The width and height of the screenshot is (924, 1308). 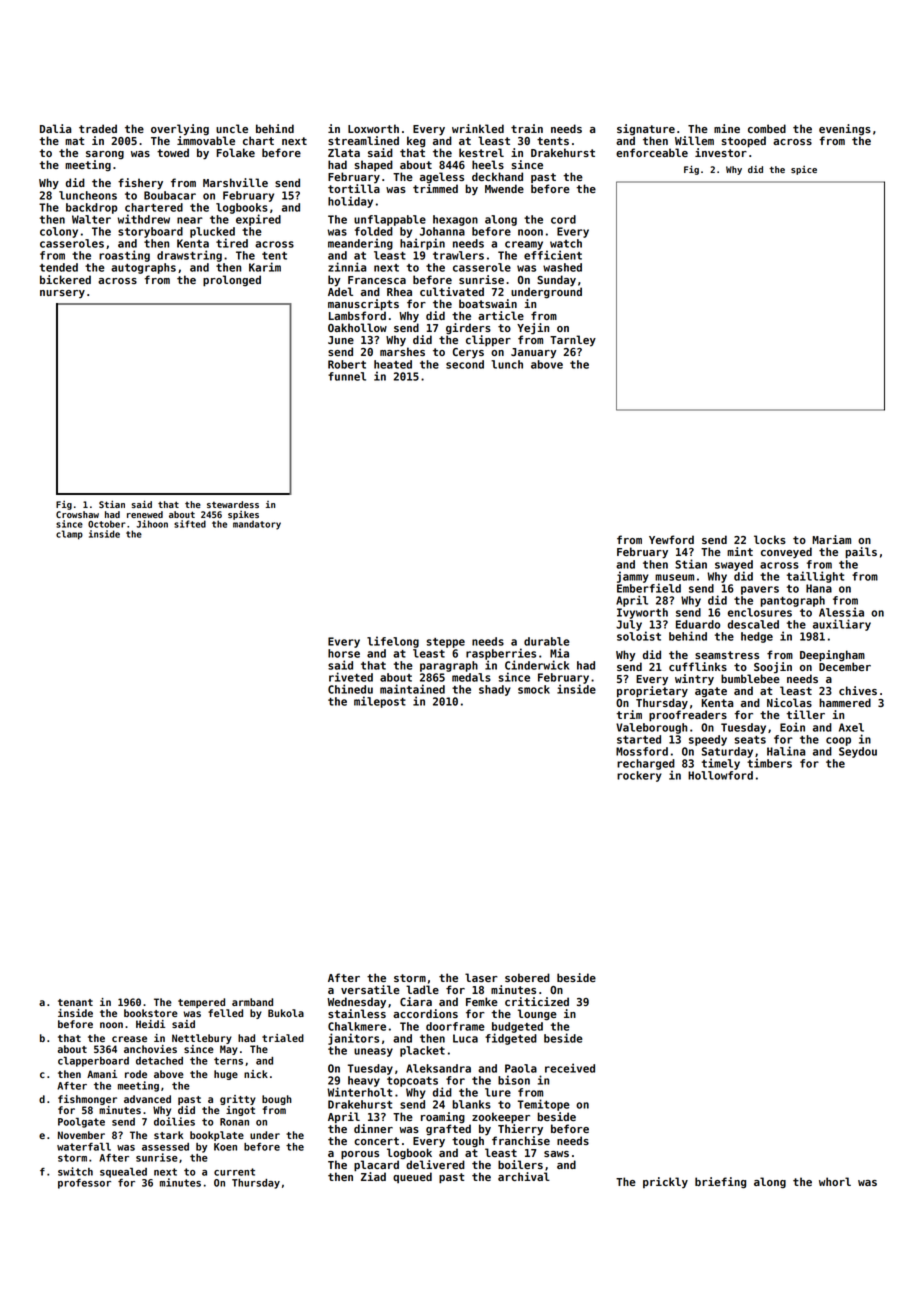 I want to click on museum, so click(x=674, y=577).
